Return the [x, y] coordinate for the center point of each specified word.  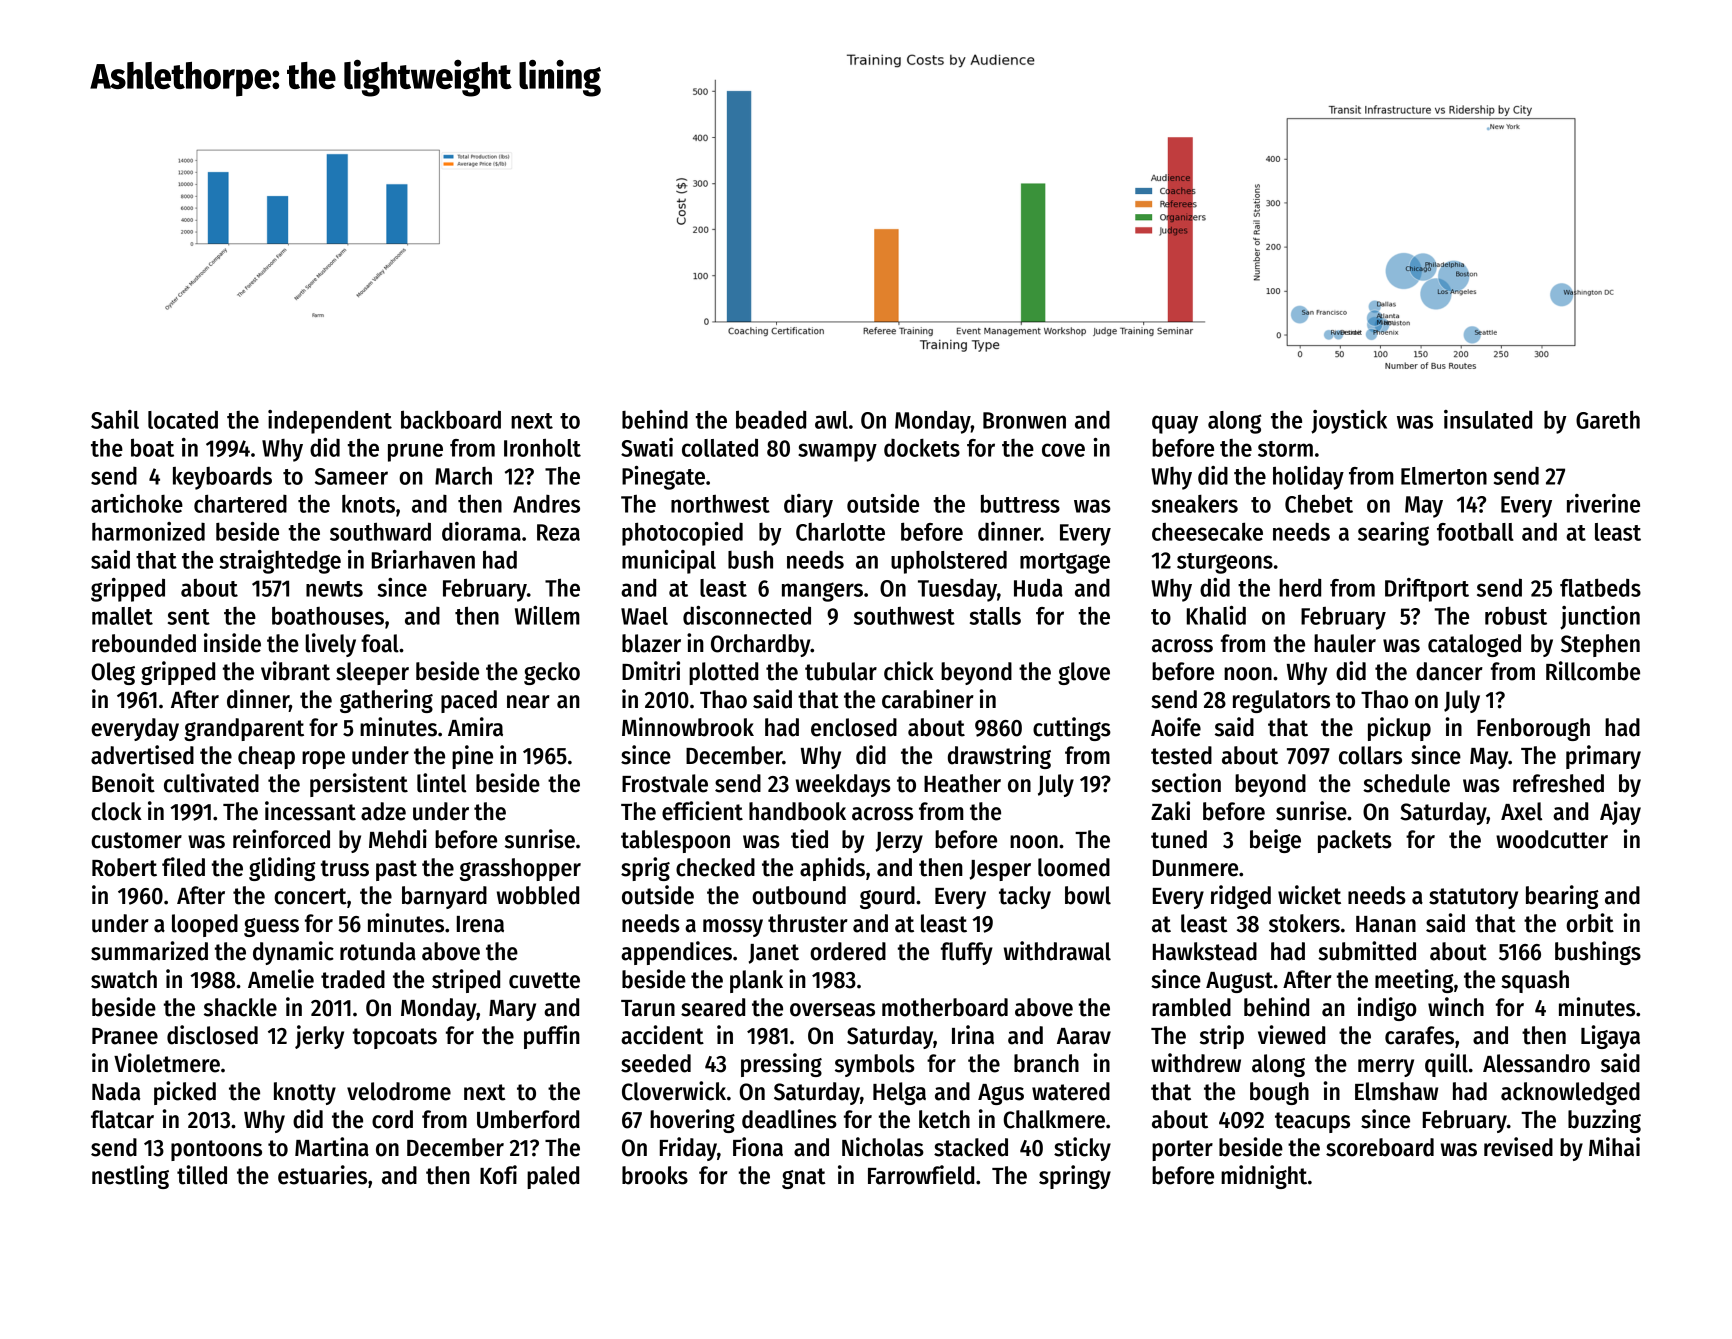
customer [136, 840]
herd [1300, 588]
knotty [305, 1093]
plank [756, 981]
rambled [1191, 1007]
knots [368, 504]
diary [808, 506]
